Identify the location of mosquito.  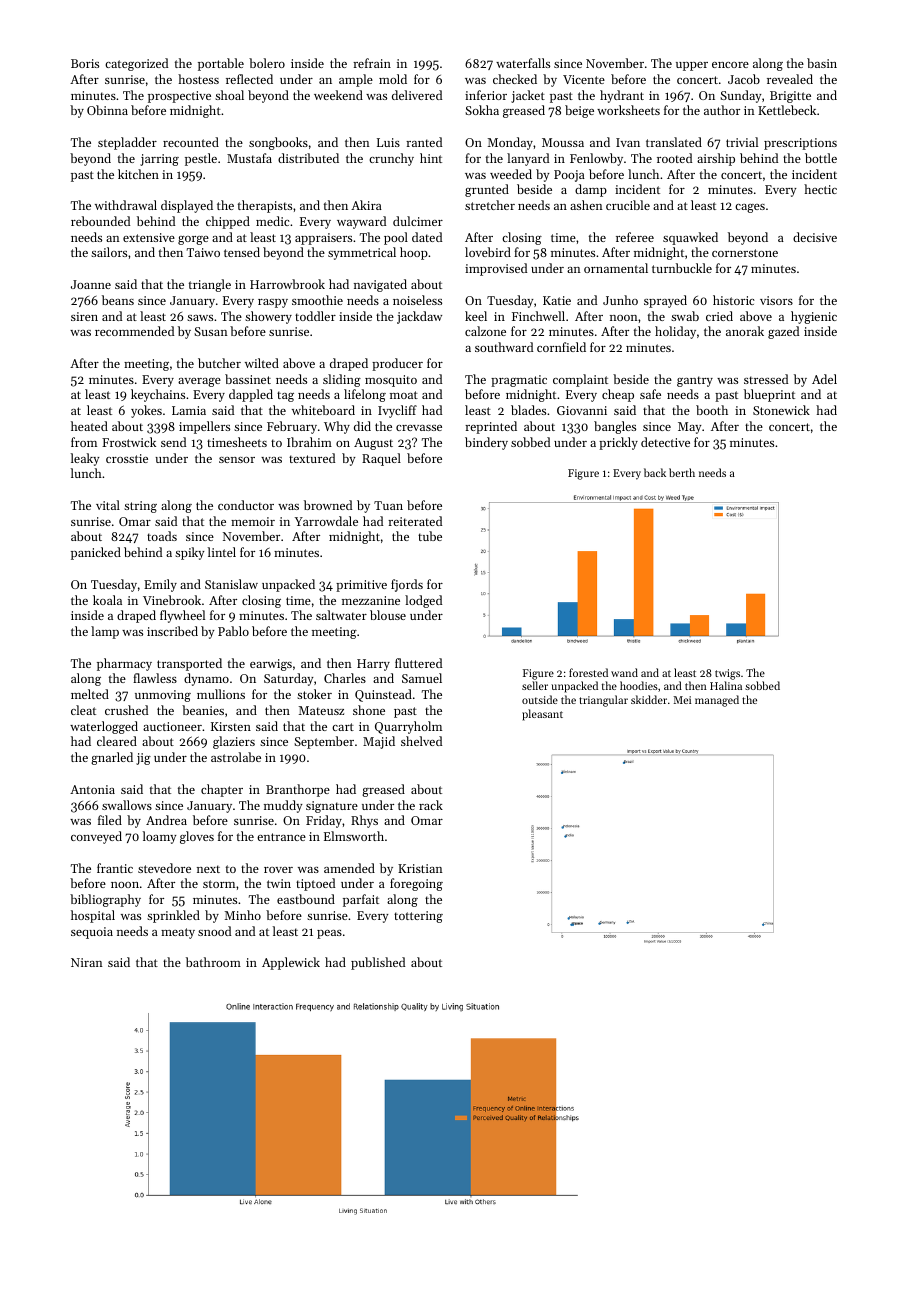
(391, 381).
